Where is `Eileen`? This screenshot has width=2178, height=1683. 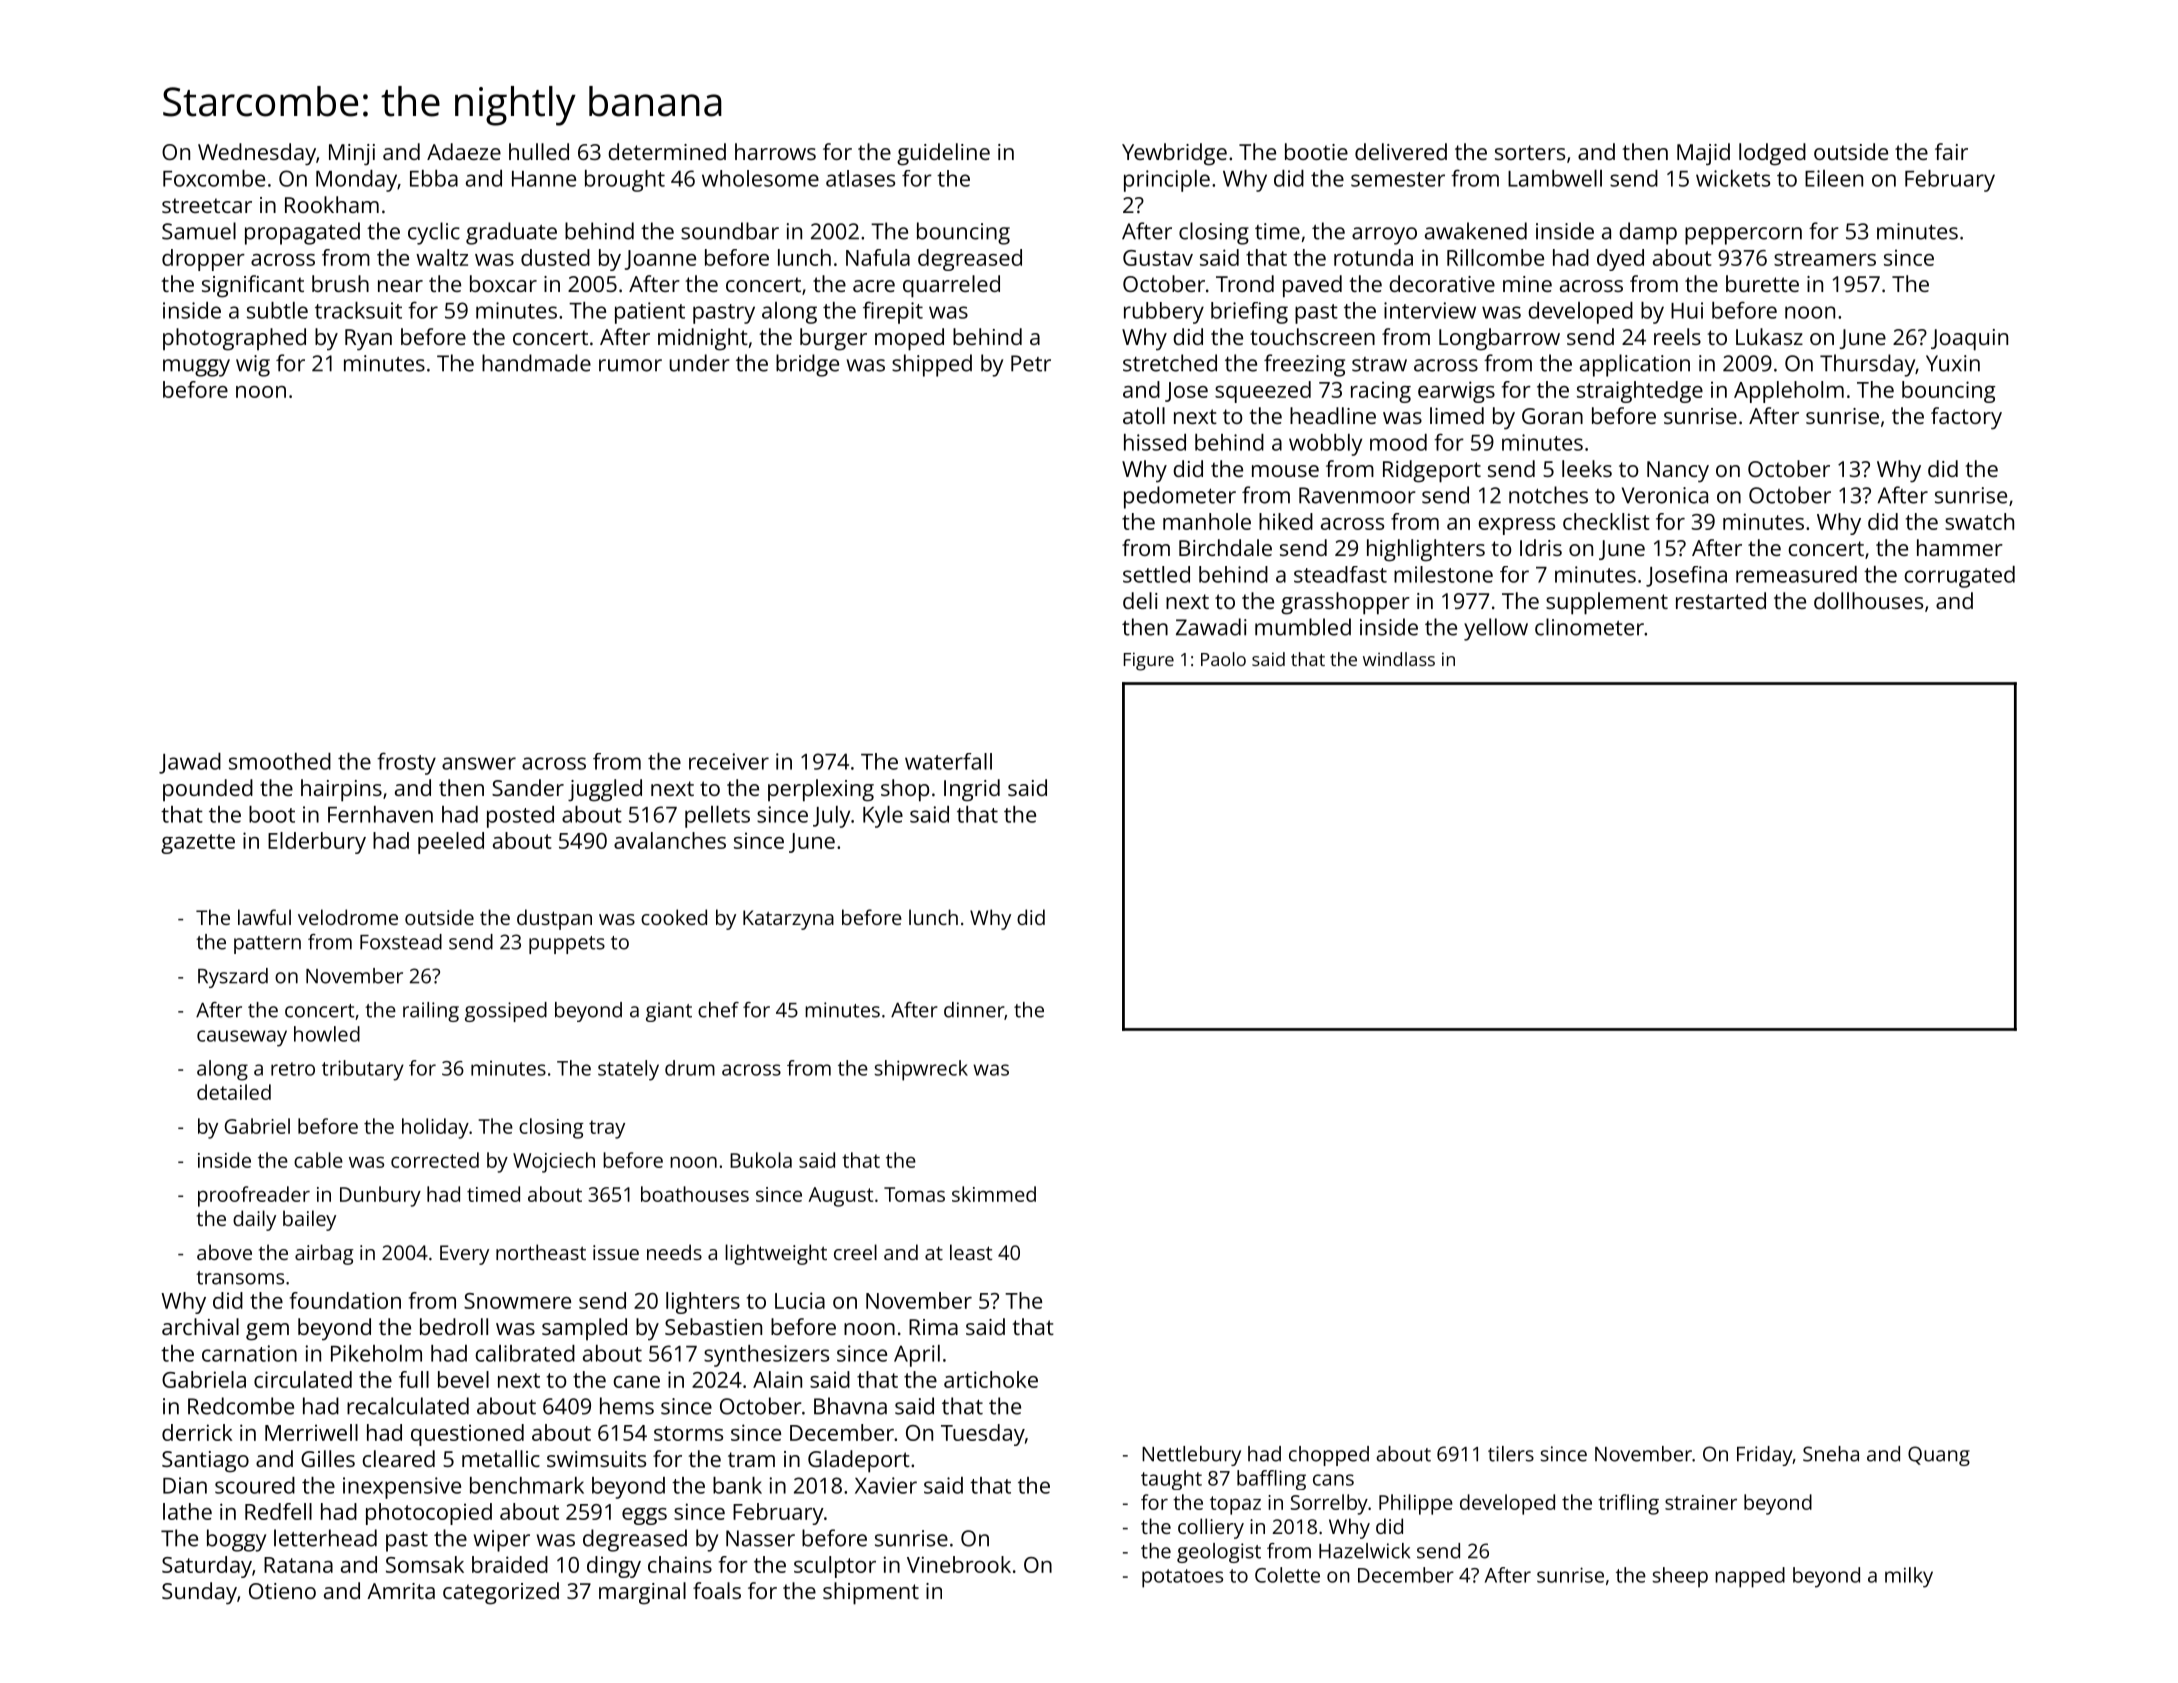 Eileen is located at coordinates (1834, 178).
